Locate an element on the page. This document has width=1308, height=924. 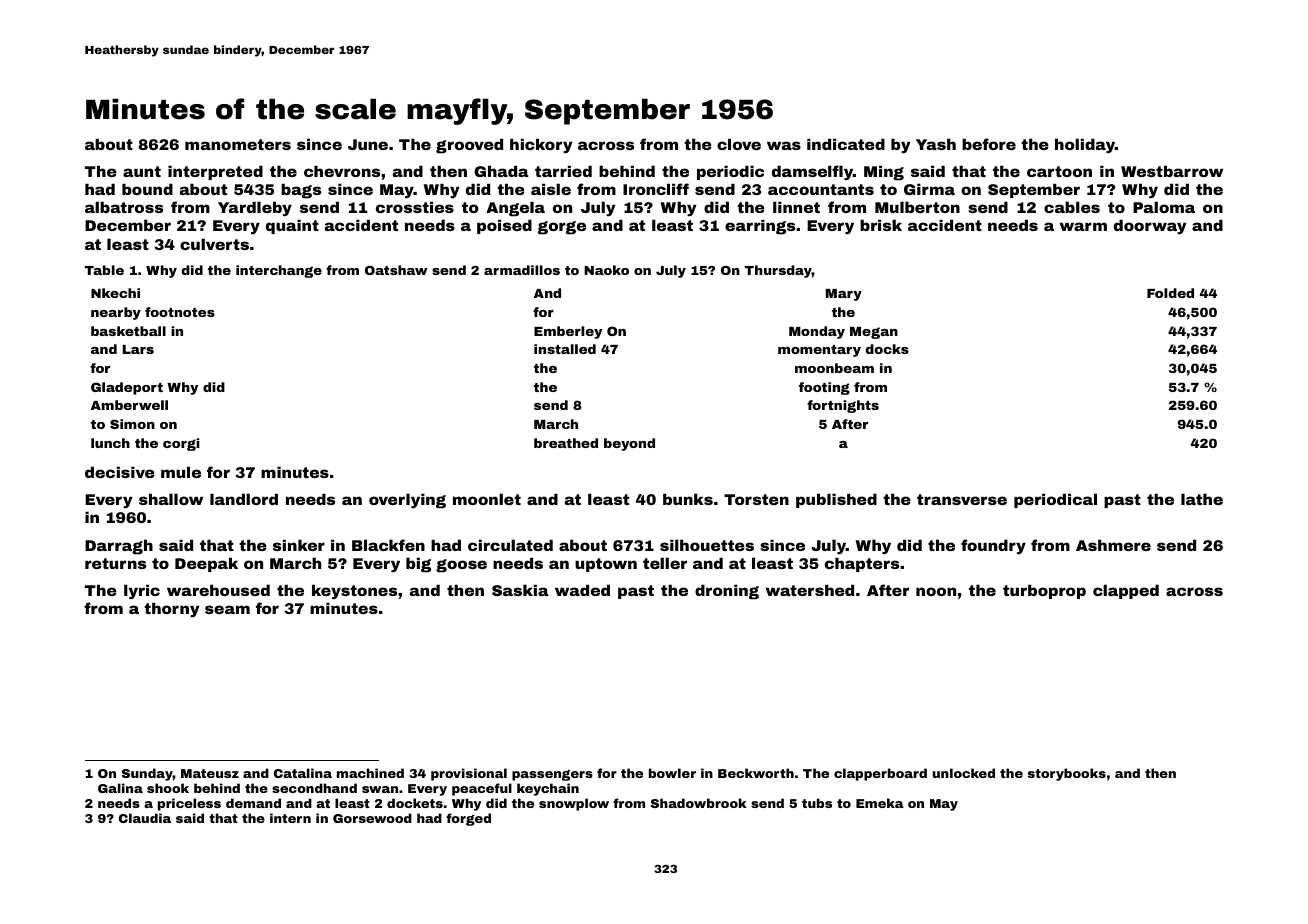
cartoon is located at coordinates (1059, 171).
